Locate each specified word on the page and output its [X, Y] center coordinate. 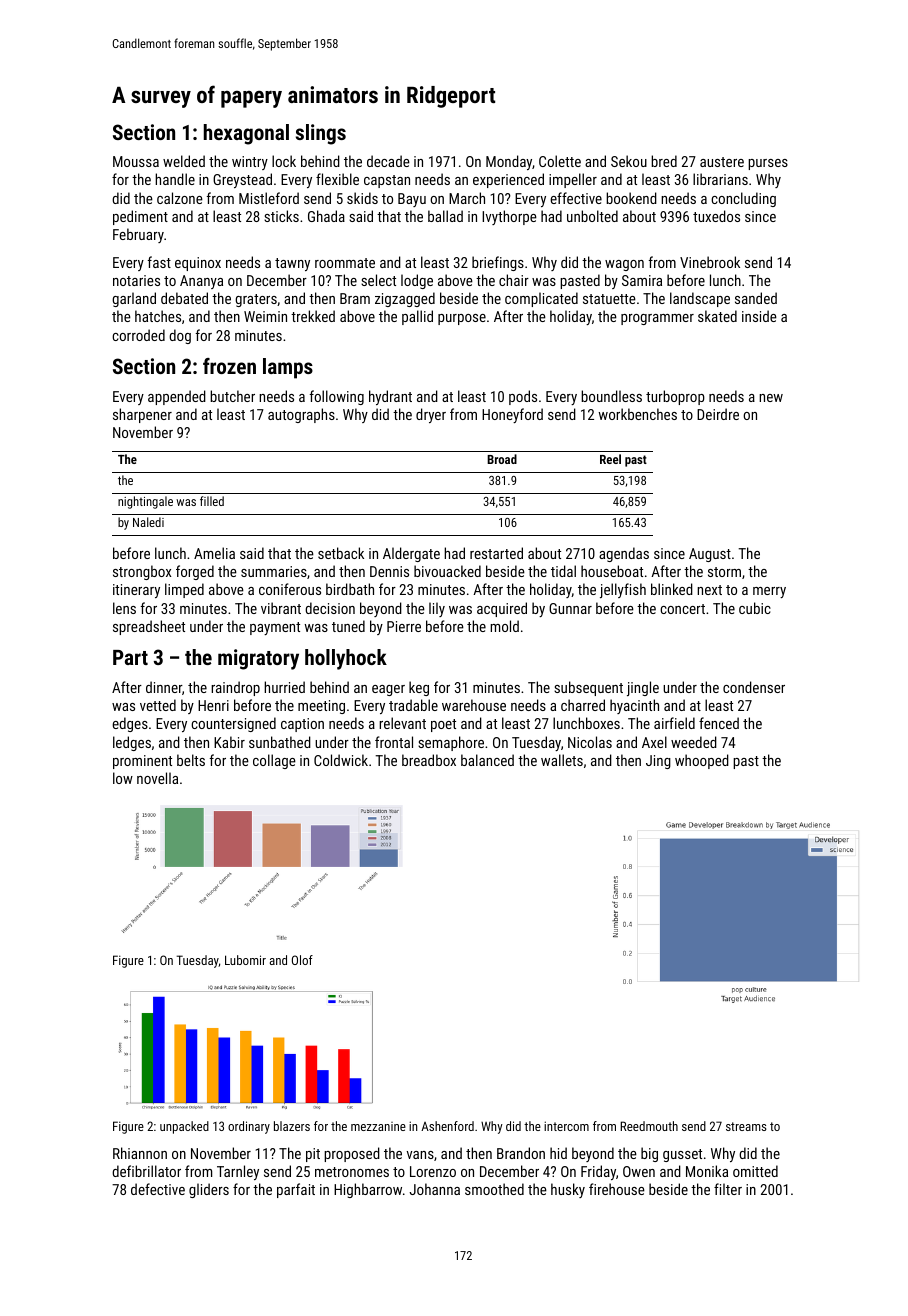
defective [158, 1189]
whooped [702, 761]
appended [177, 397]
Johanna [434, 1189]
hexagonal [246, 134]
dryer [431, 415]
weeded [694, 742]
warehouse [474, 705]
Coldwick [341, 760]
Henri [213, 705]
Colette [560, 161]
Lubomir [245, 960]
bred [664, 161]
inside [759, 316]
